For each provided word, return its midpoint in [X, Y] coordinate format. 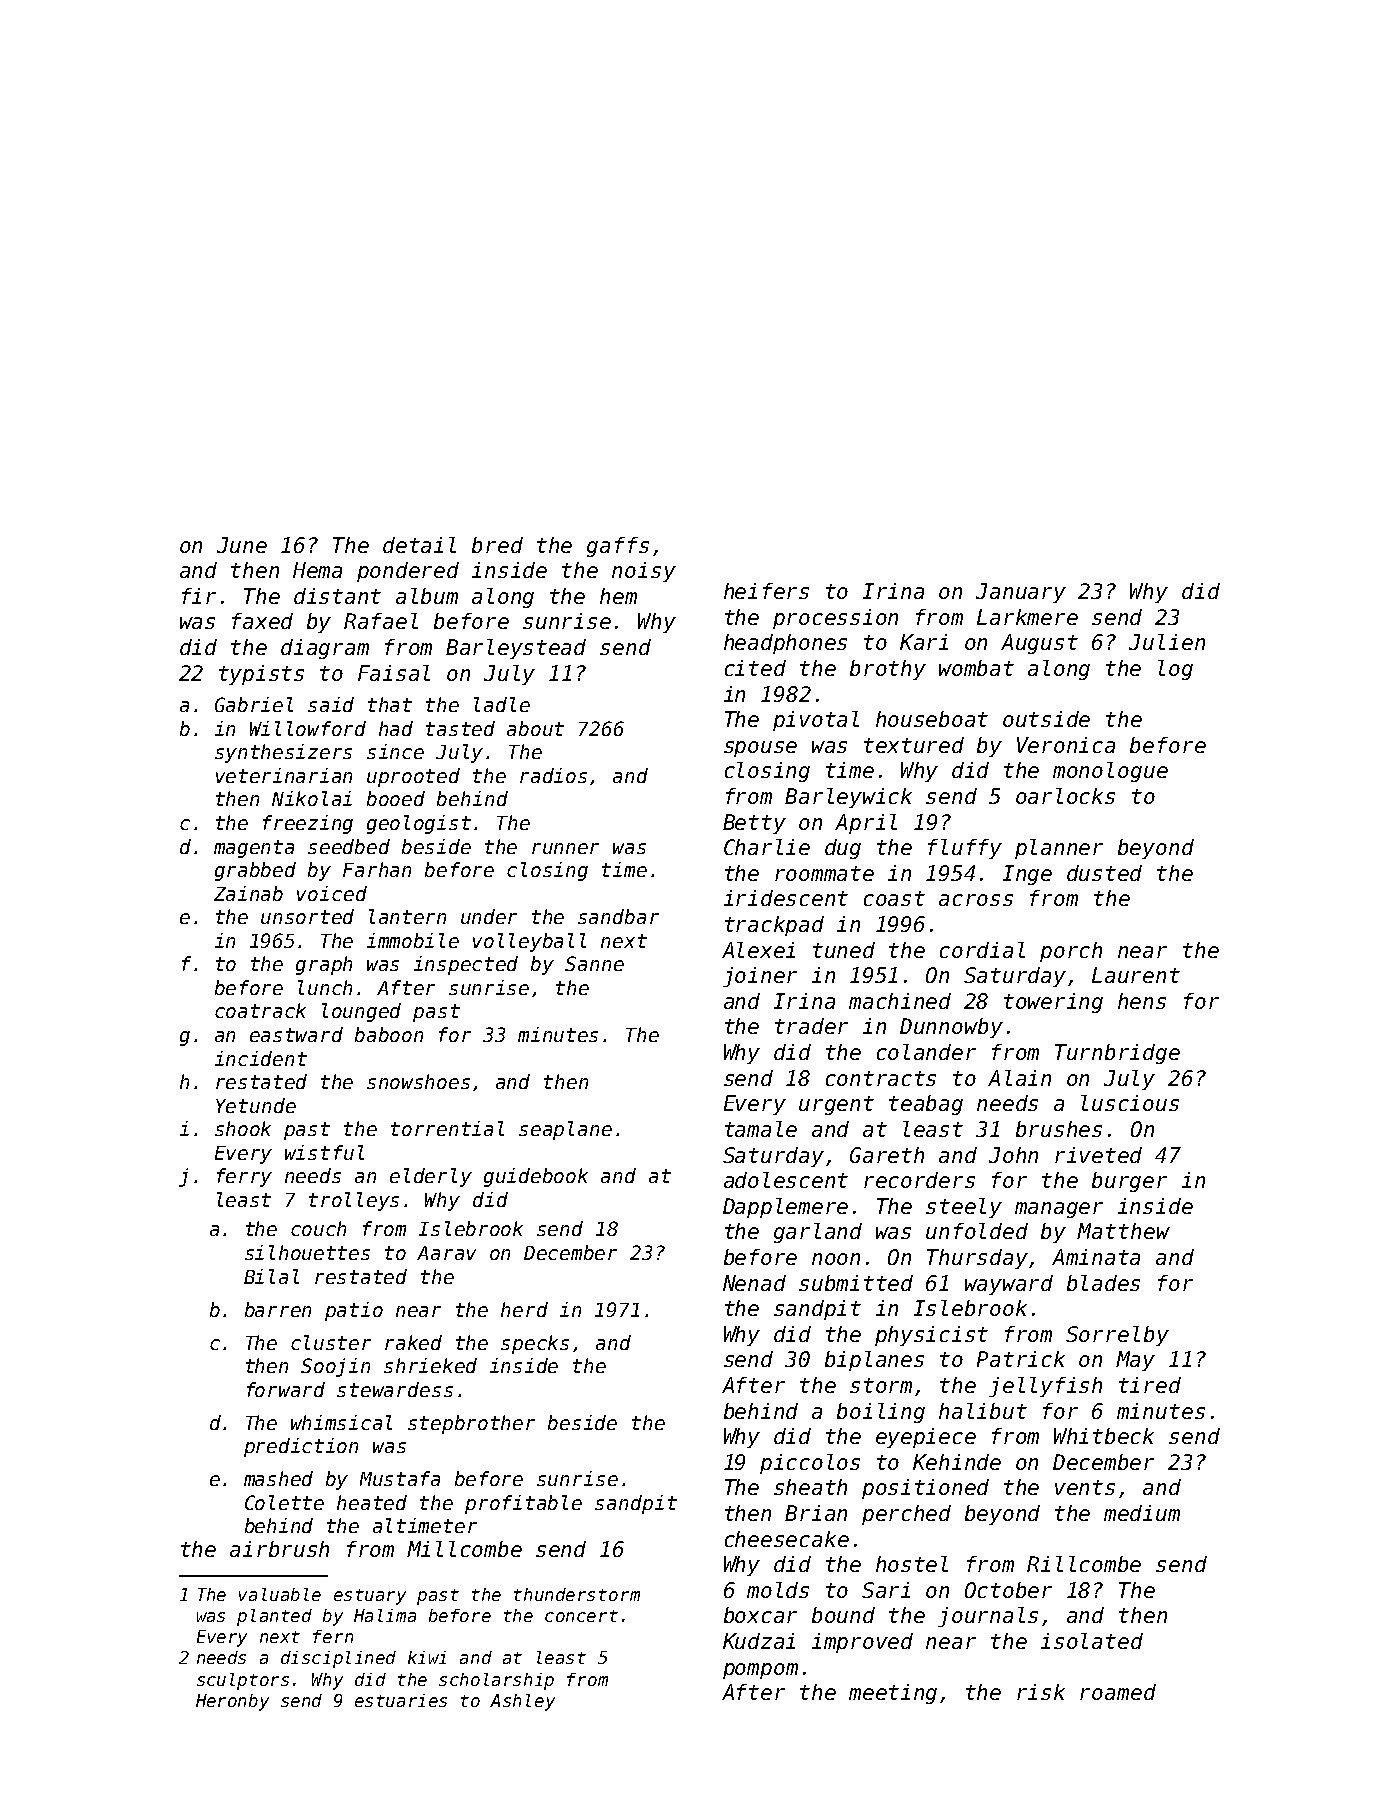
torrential [447, 1128]
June [242, 545]
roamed [1118, 1692]
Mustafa [400, 1478]
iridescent [786, 898]
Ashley [522, 1702]
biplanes [874, 1361]
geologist [419, 824]
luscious [1130, 1103]
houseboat [932, 719]
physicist [931, 1336]
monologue [1110, 772]
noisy [644, 572]
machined [900, 1001]
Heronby [232, 1702]
